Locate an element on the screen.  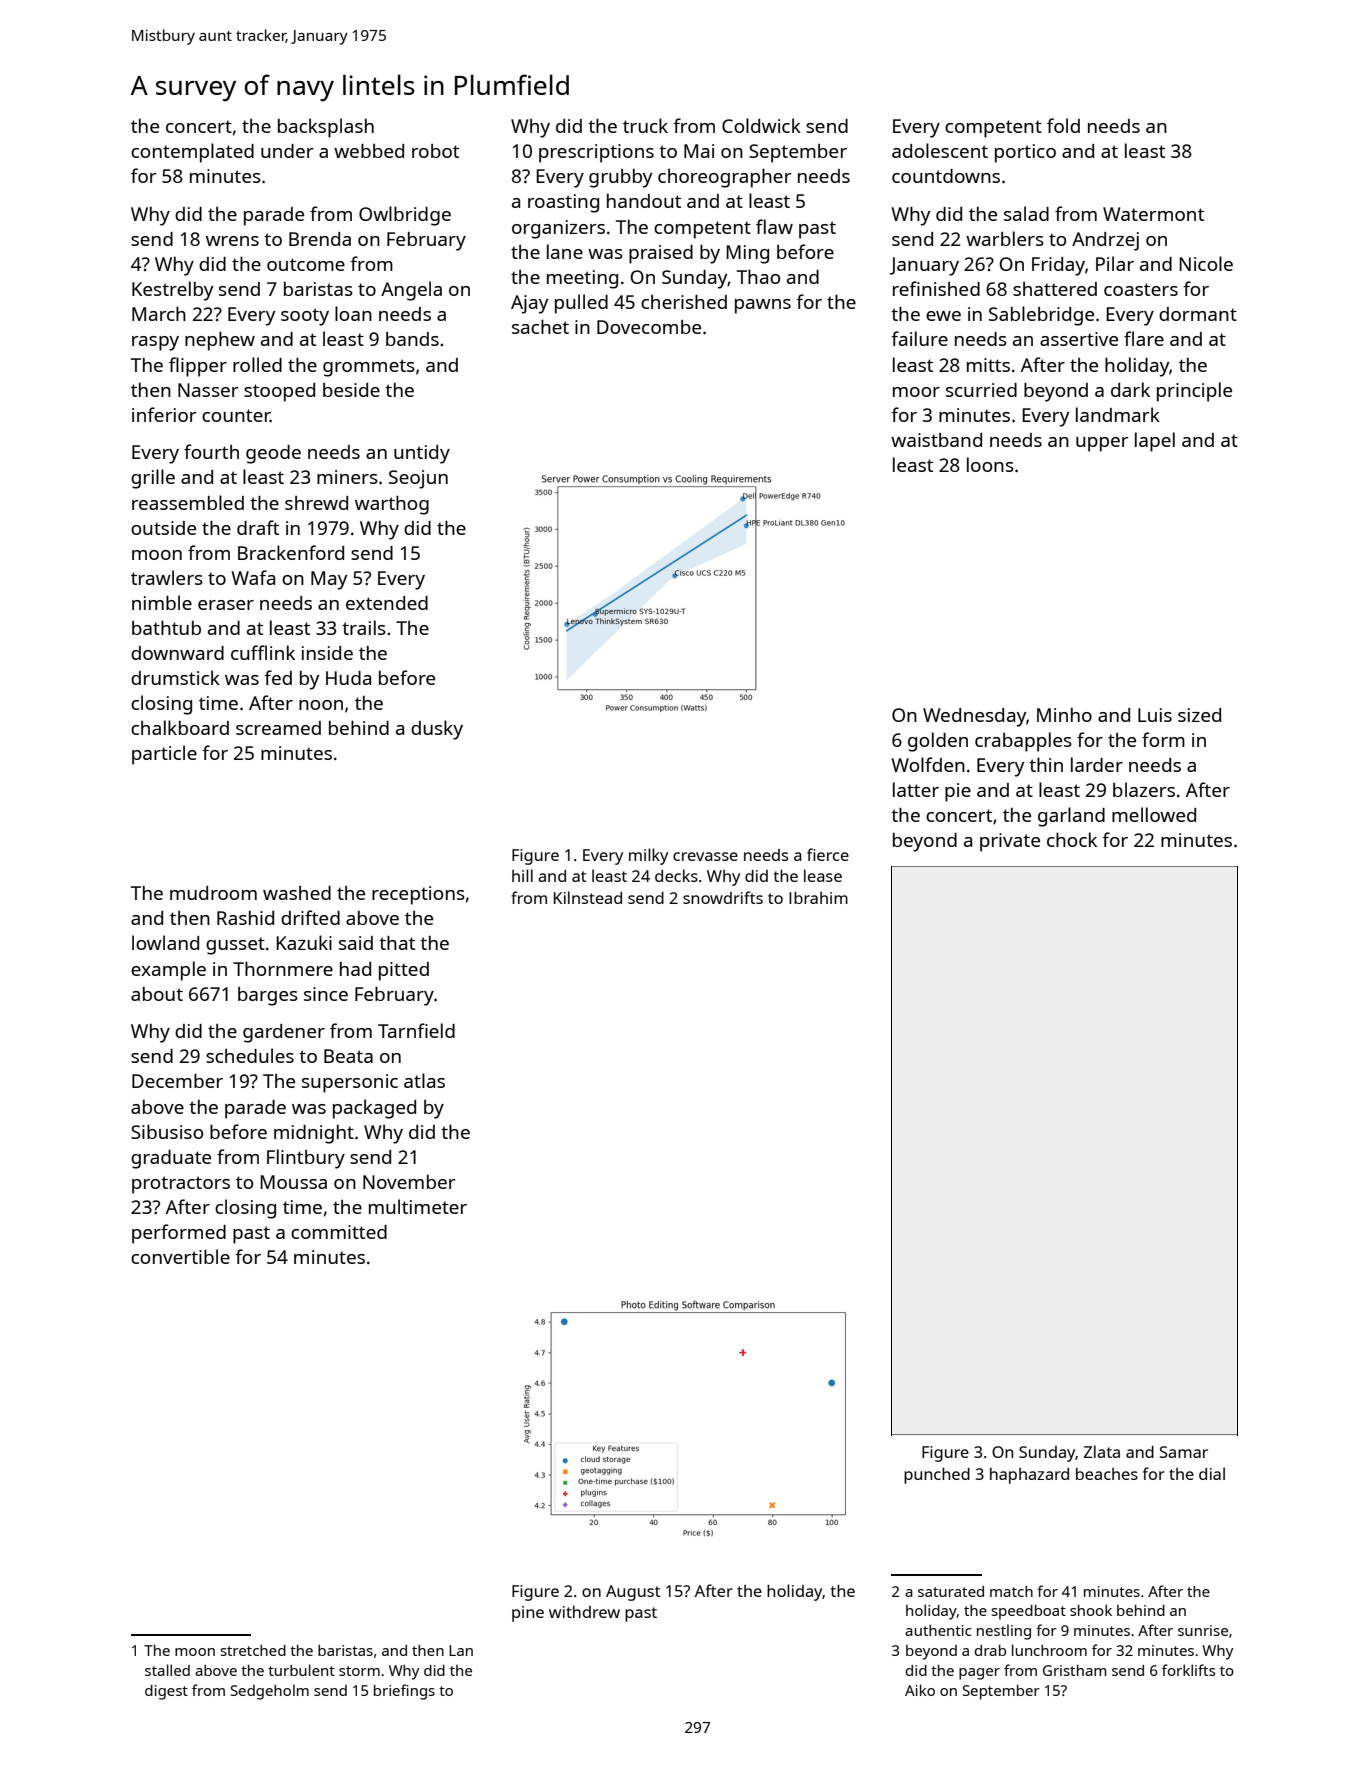
fold is located at coordinates (1063, 125).
